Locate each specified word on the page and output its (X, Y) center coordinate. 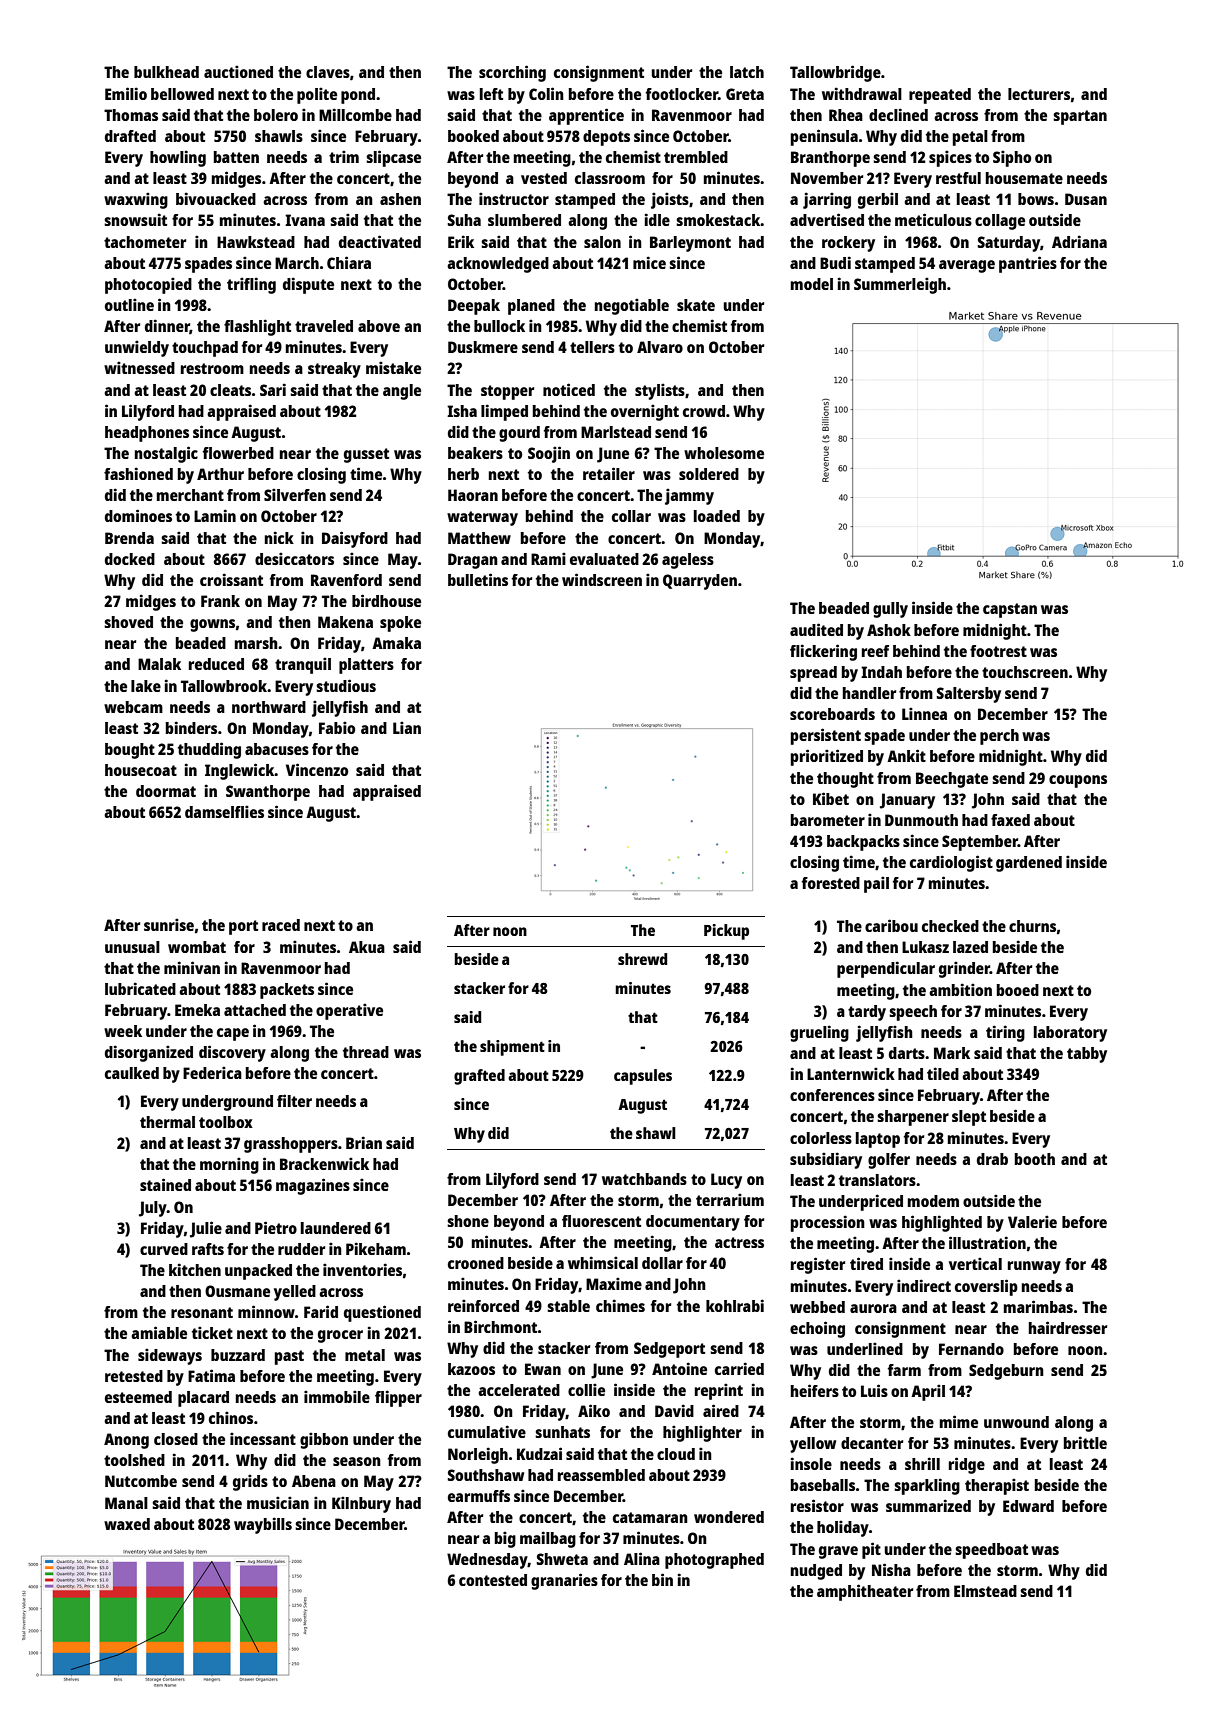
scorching (512, 73)
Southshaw (485, 1475)
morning (229, 1165)
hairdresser (1068, 1327)
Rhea (846, 115)
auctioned (238, 71)
